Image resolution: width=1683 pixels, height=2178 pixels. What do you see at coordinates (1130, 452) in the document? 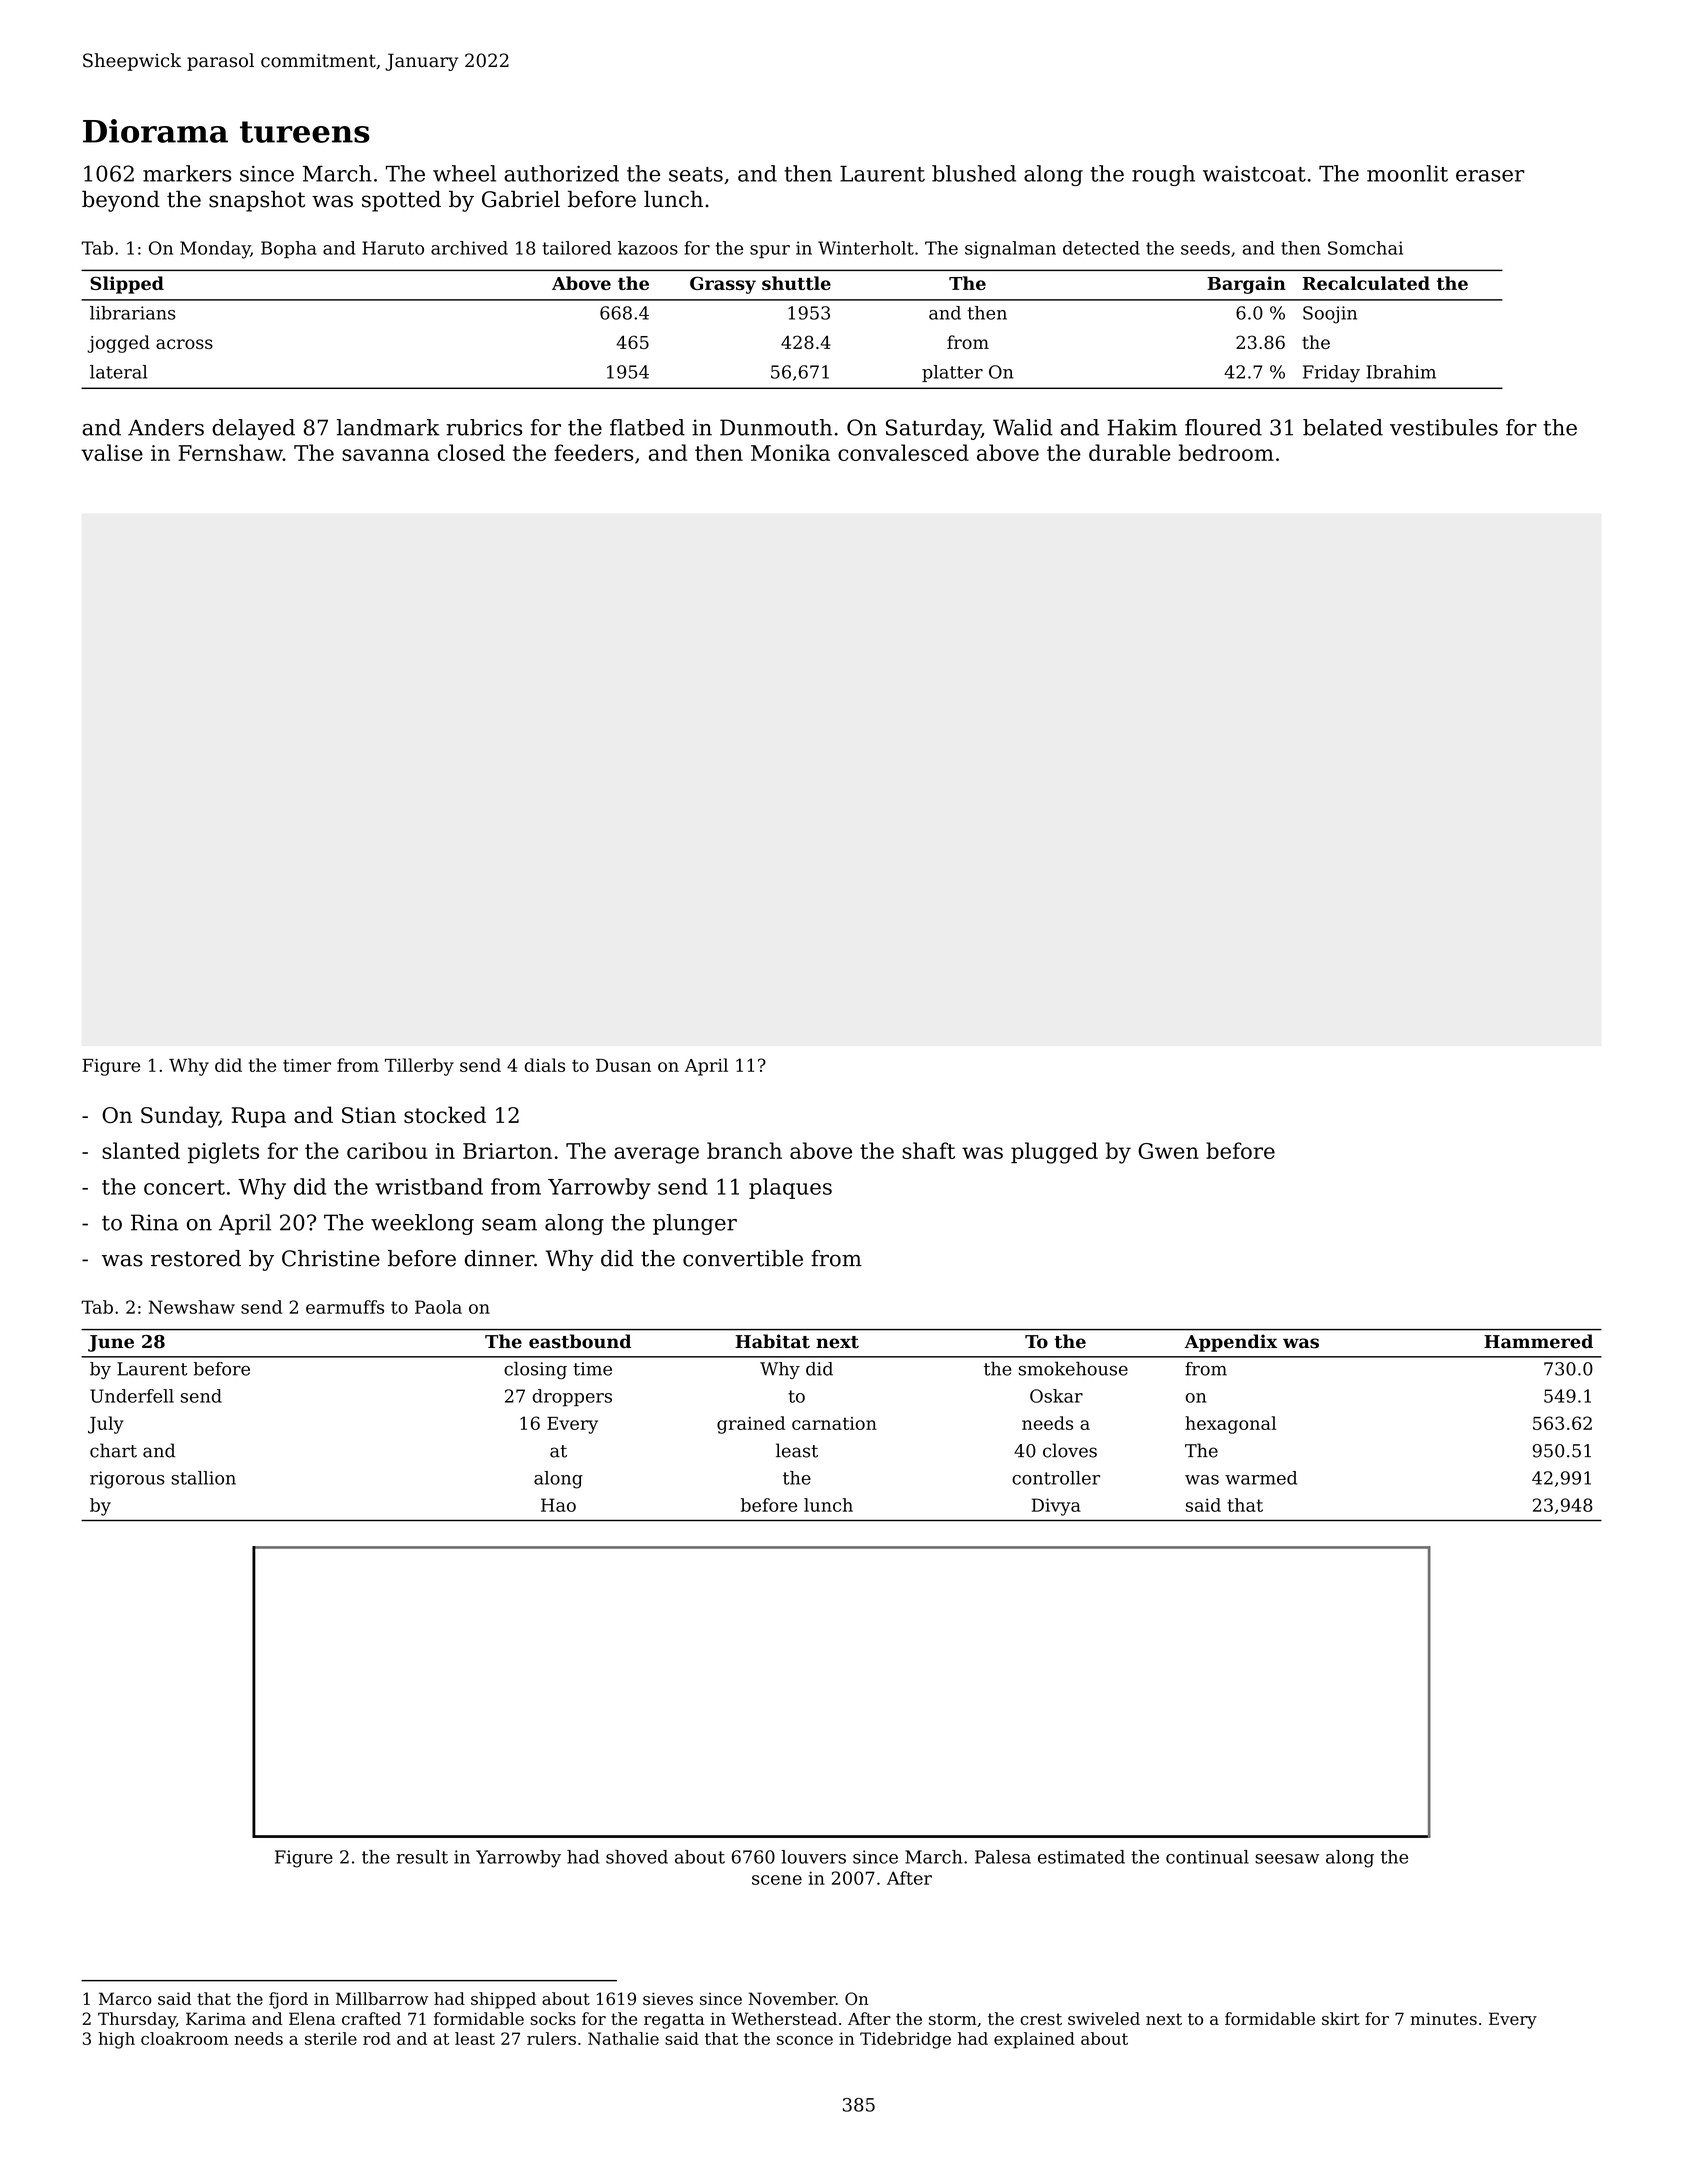
I see `durable` at bounding box center [1130, 452].
